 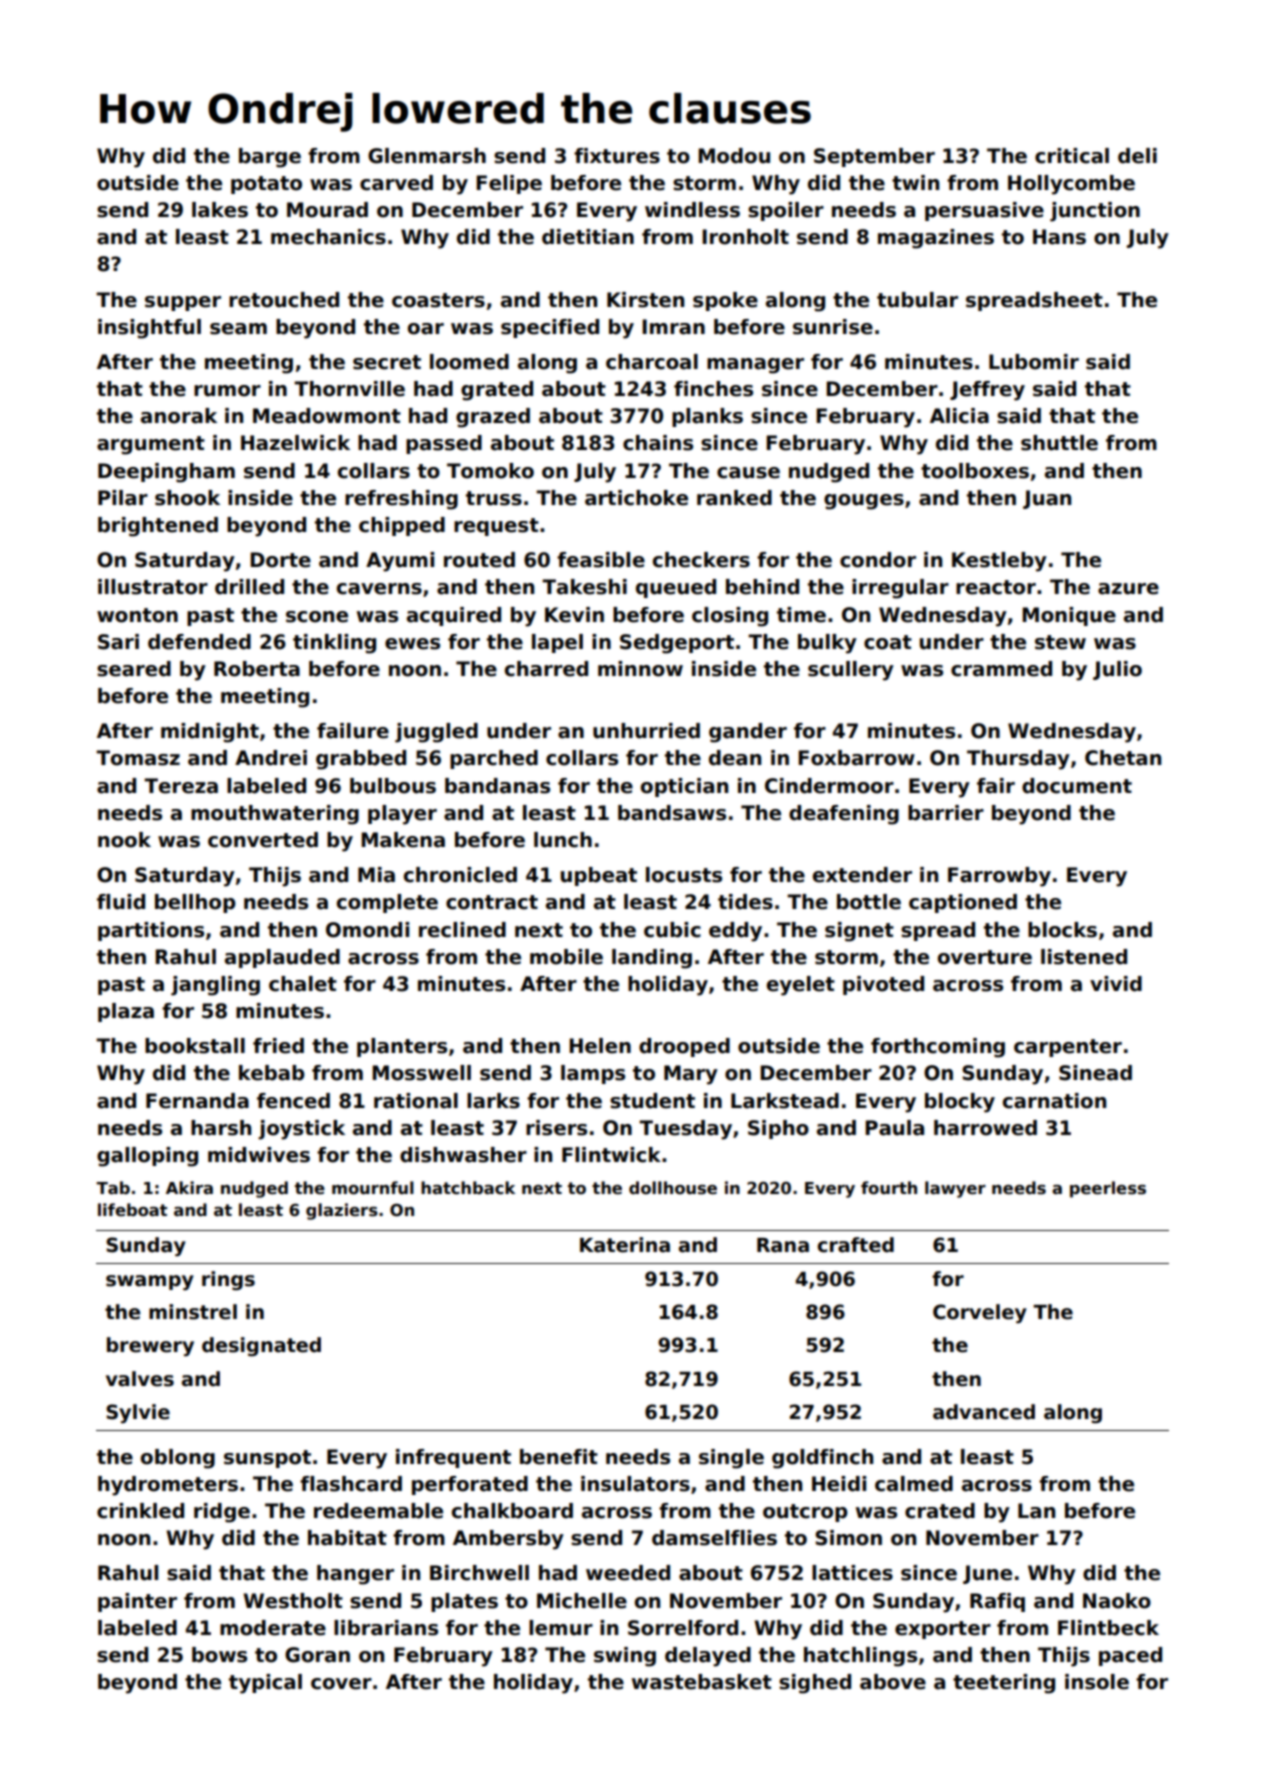 What do you see at coordinates (683, 1628) in the page?
I see `Sorrelford` at bounding box center [683, 1628].
